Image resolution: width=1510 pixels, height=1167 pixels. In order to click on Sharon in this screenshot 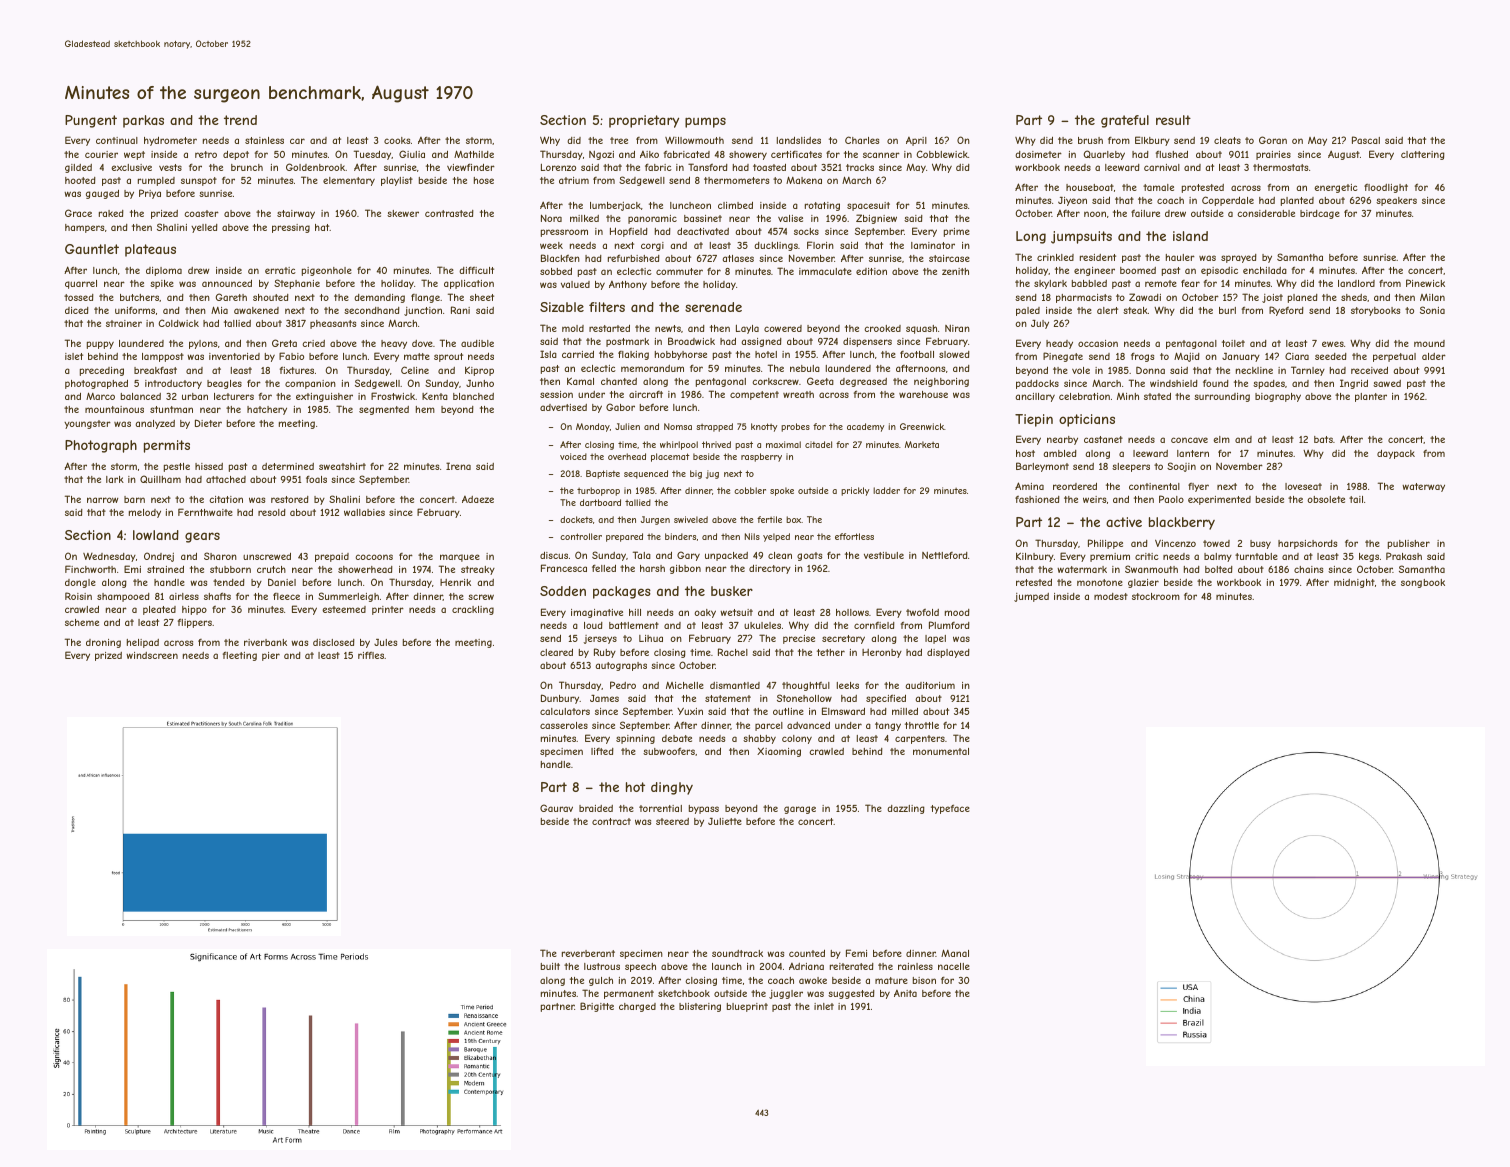, I will do `click(220, 556)`.
